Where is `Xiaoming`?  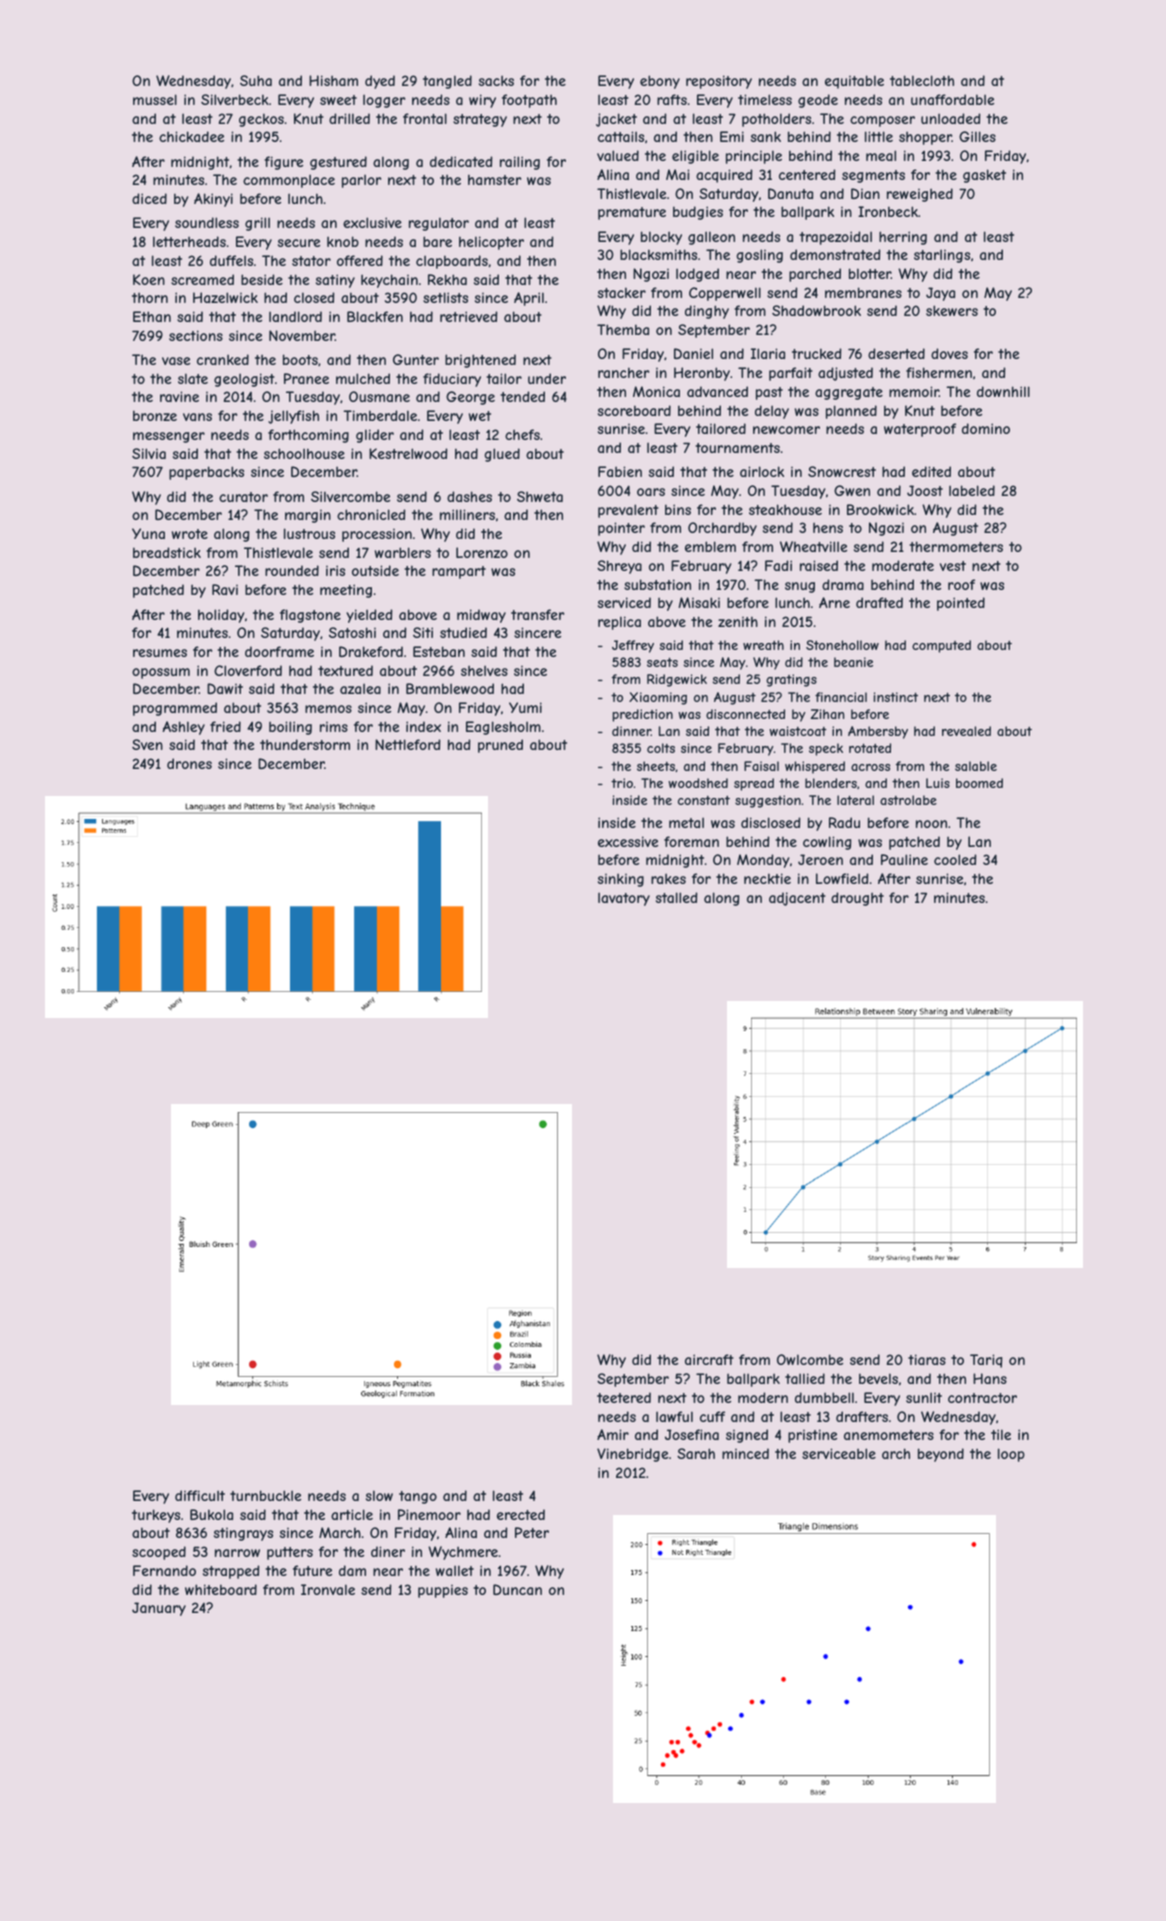 Xiaoming is located at coordinates (658, 698).
